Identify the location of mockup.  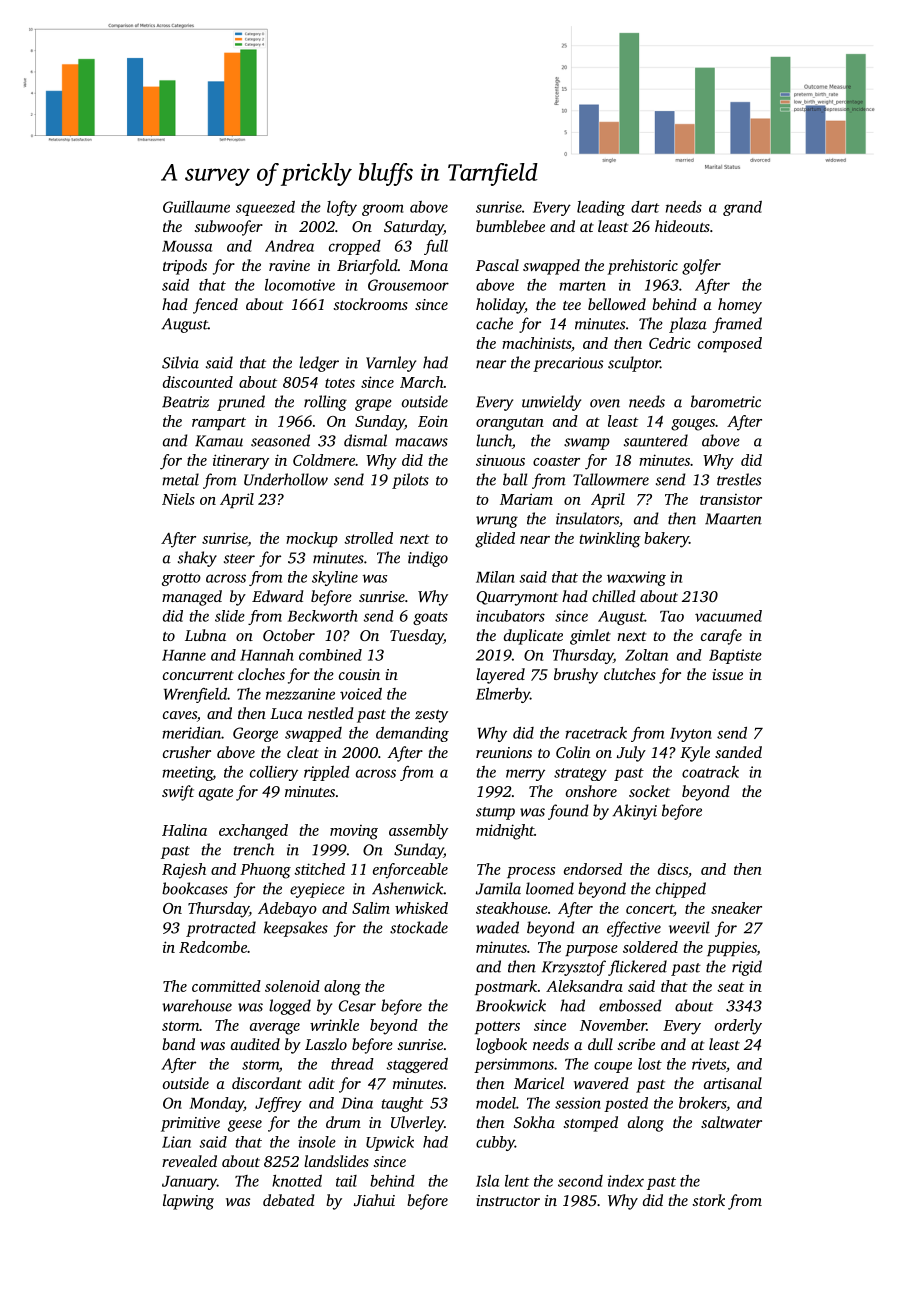
(312, 539).
